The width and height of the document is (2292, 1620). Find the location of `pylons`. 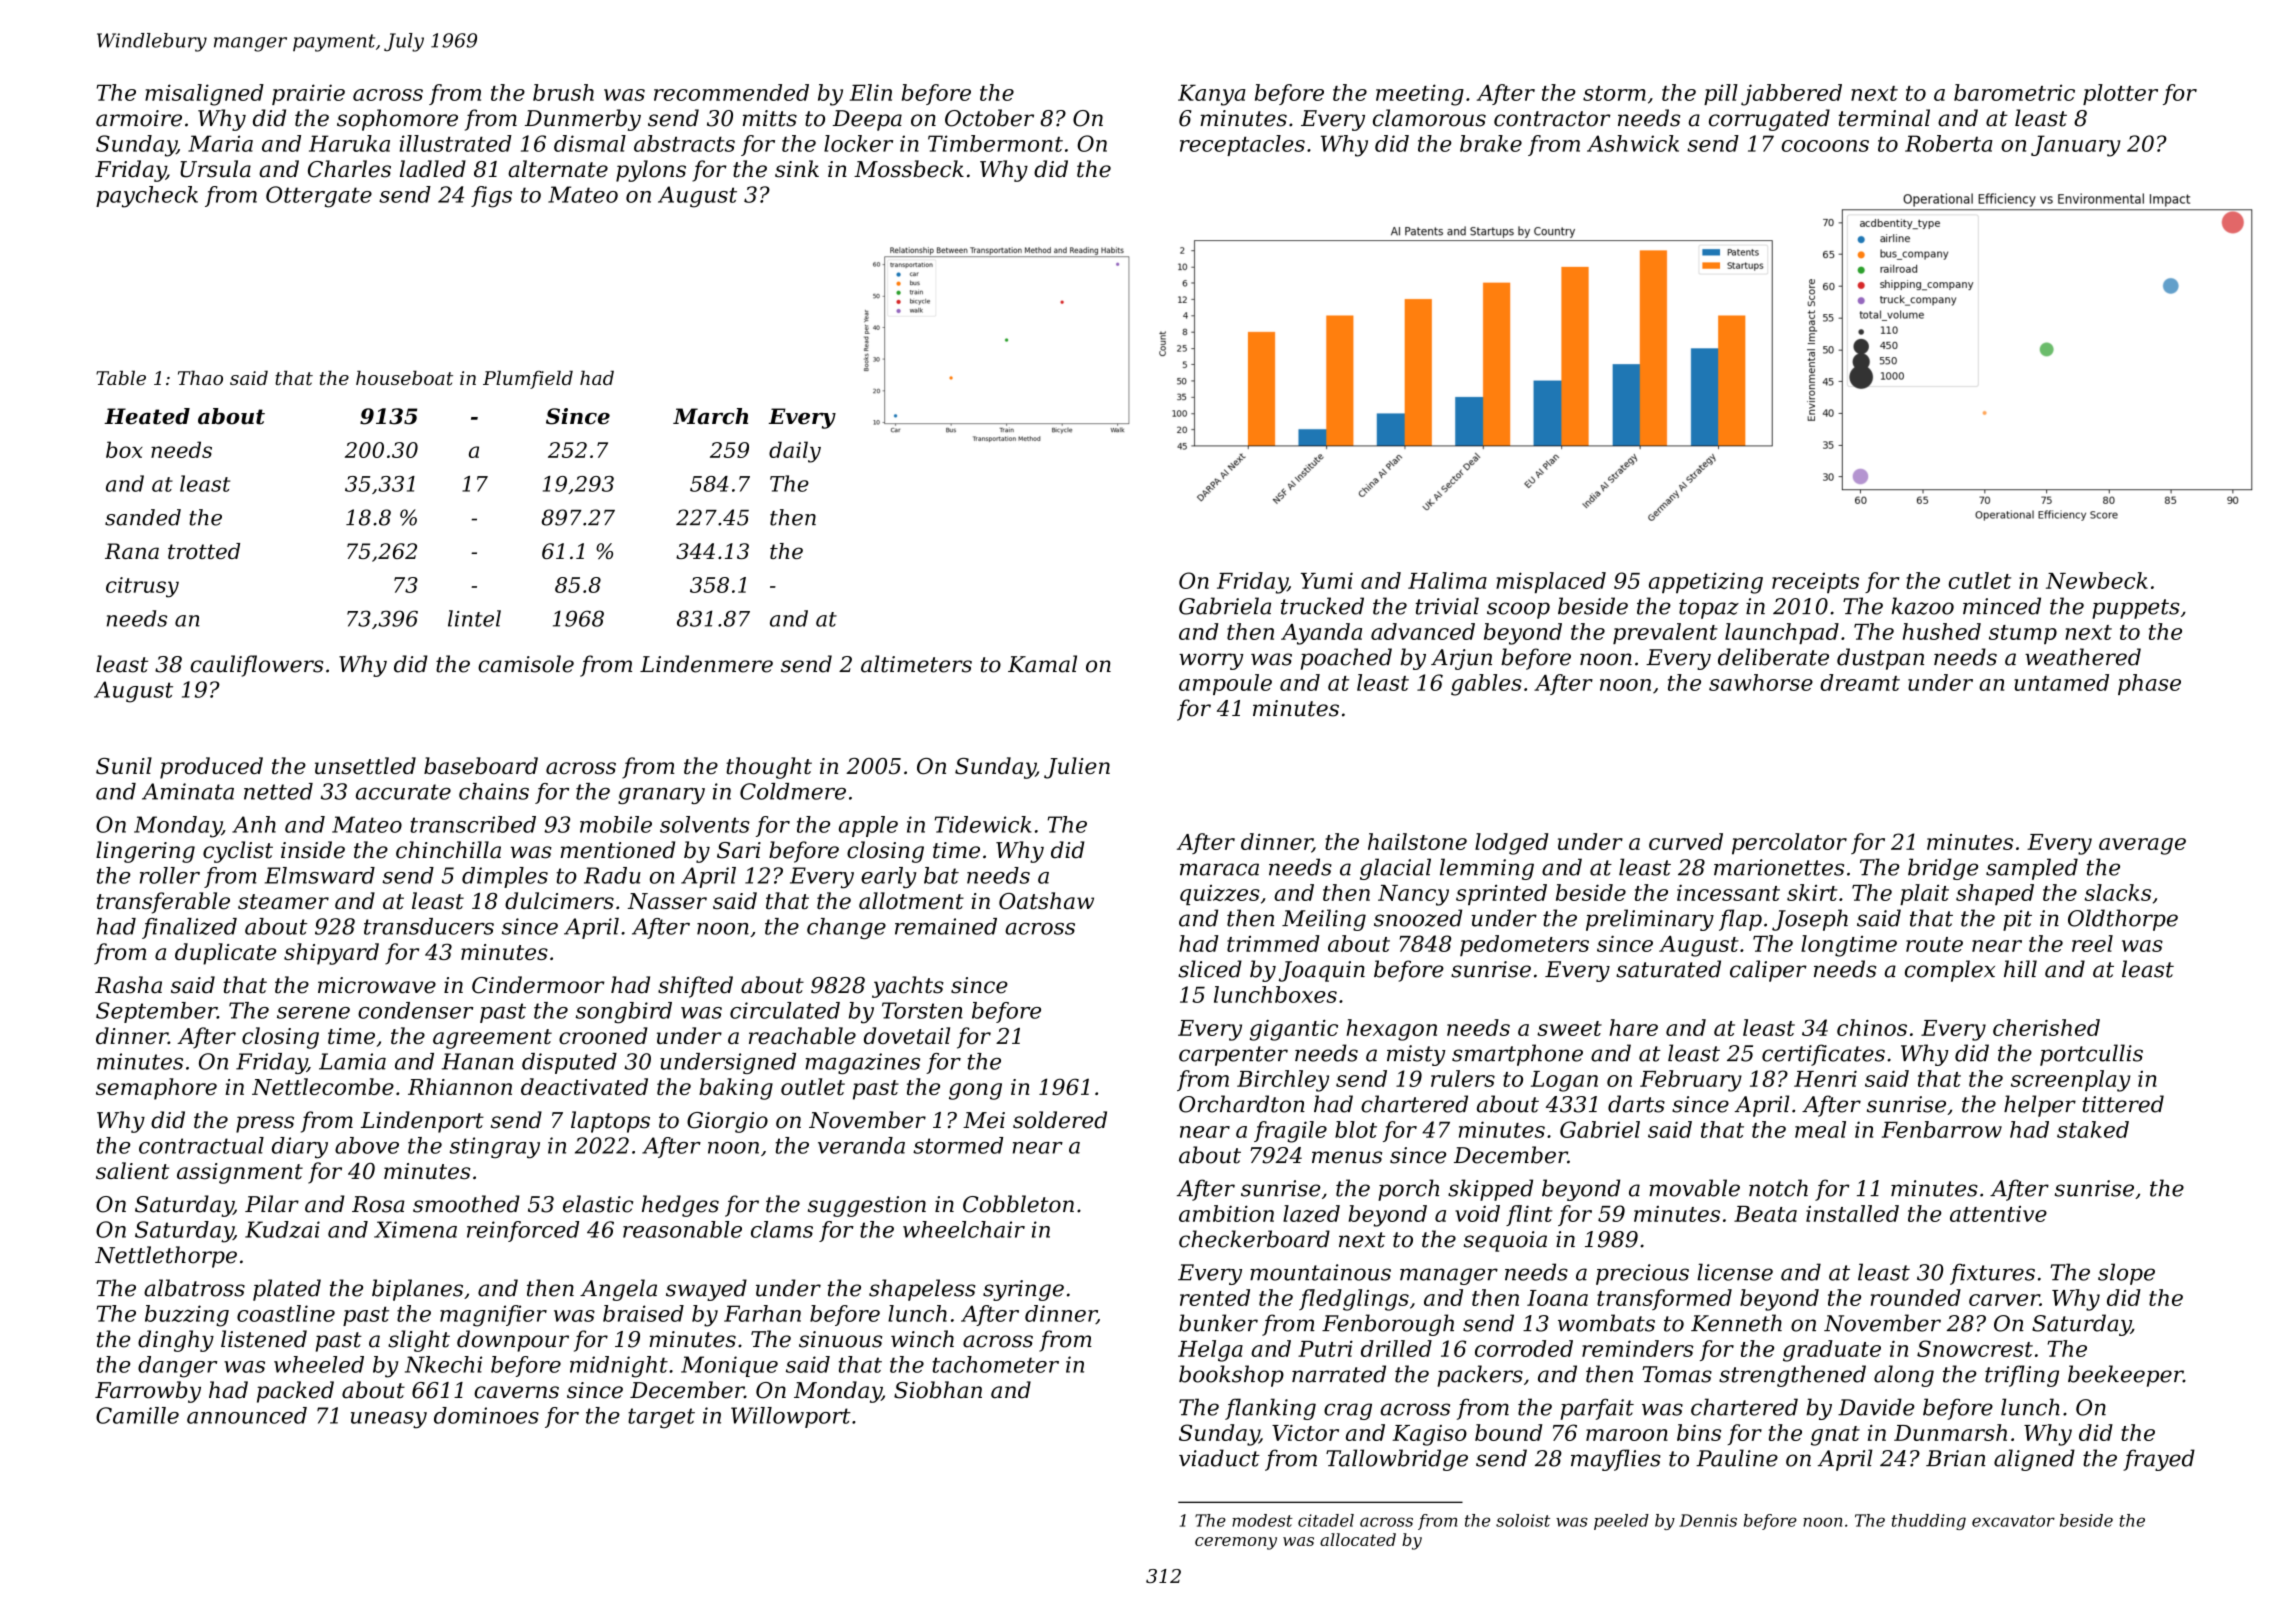

pylons is located at coordinates (651, 171).
